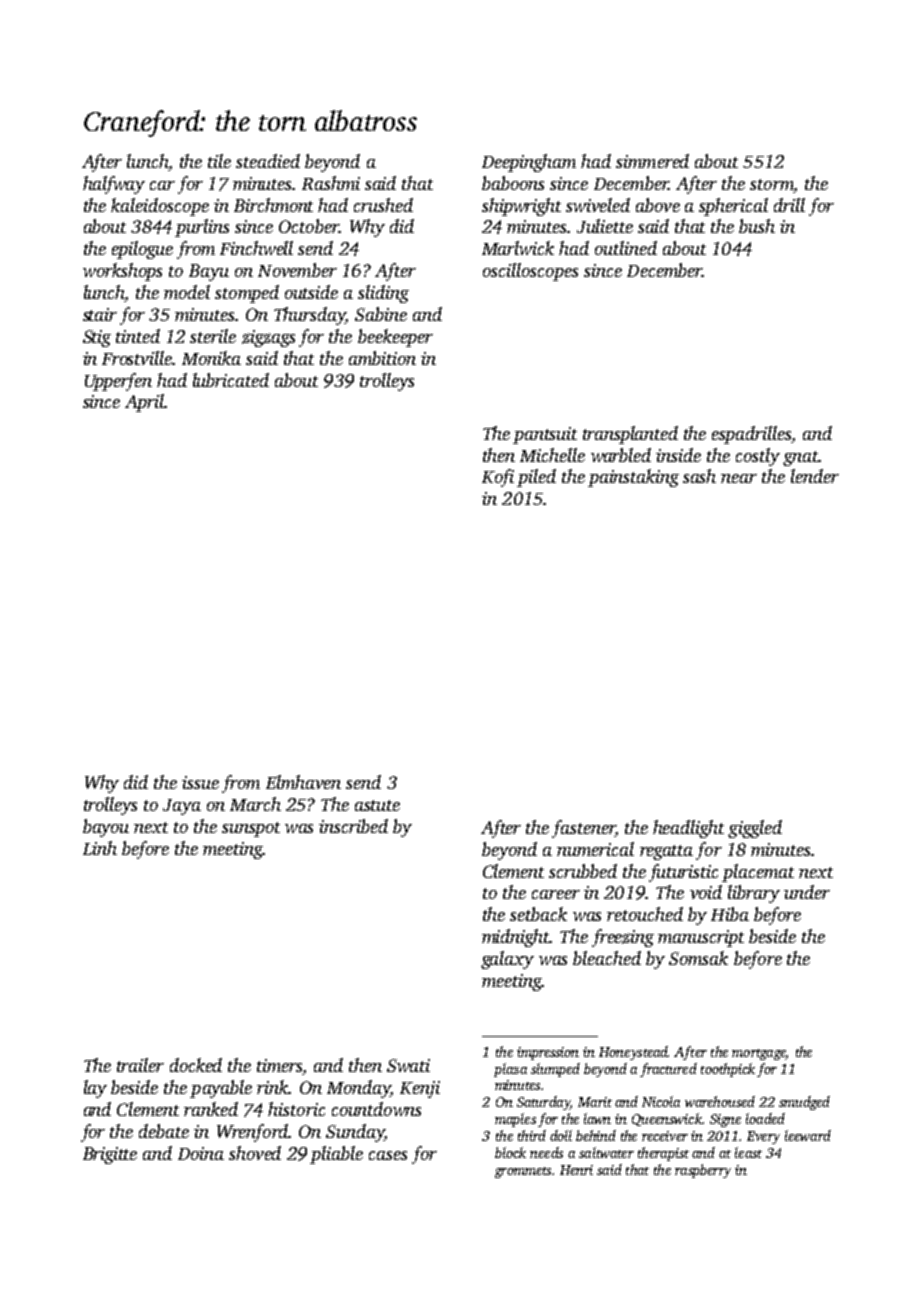  I want to click on April, so click(144, 403).
